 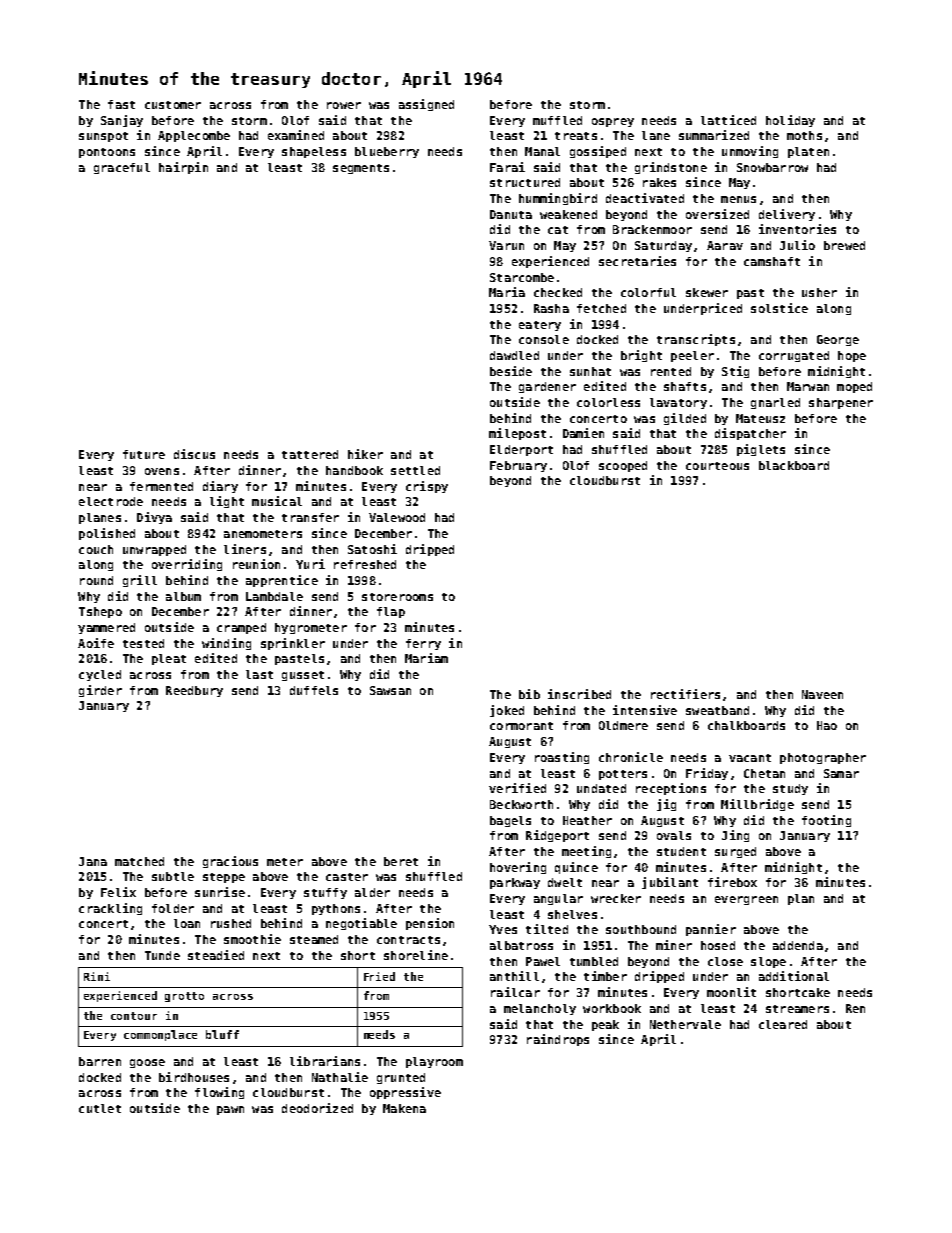 What do you see at coordinates (122, 168) in the screenshot?
I see `graceful` at bounding box center [122, 168].
